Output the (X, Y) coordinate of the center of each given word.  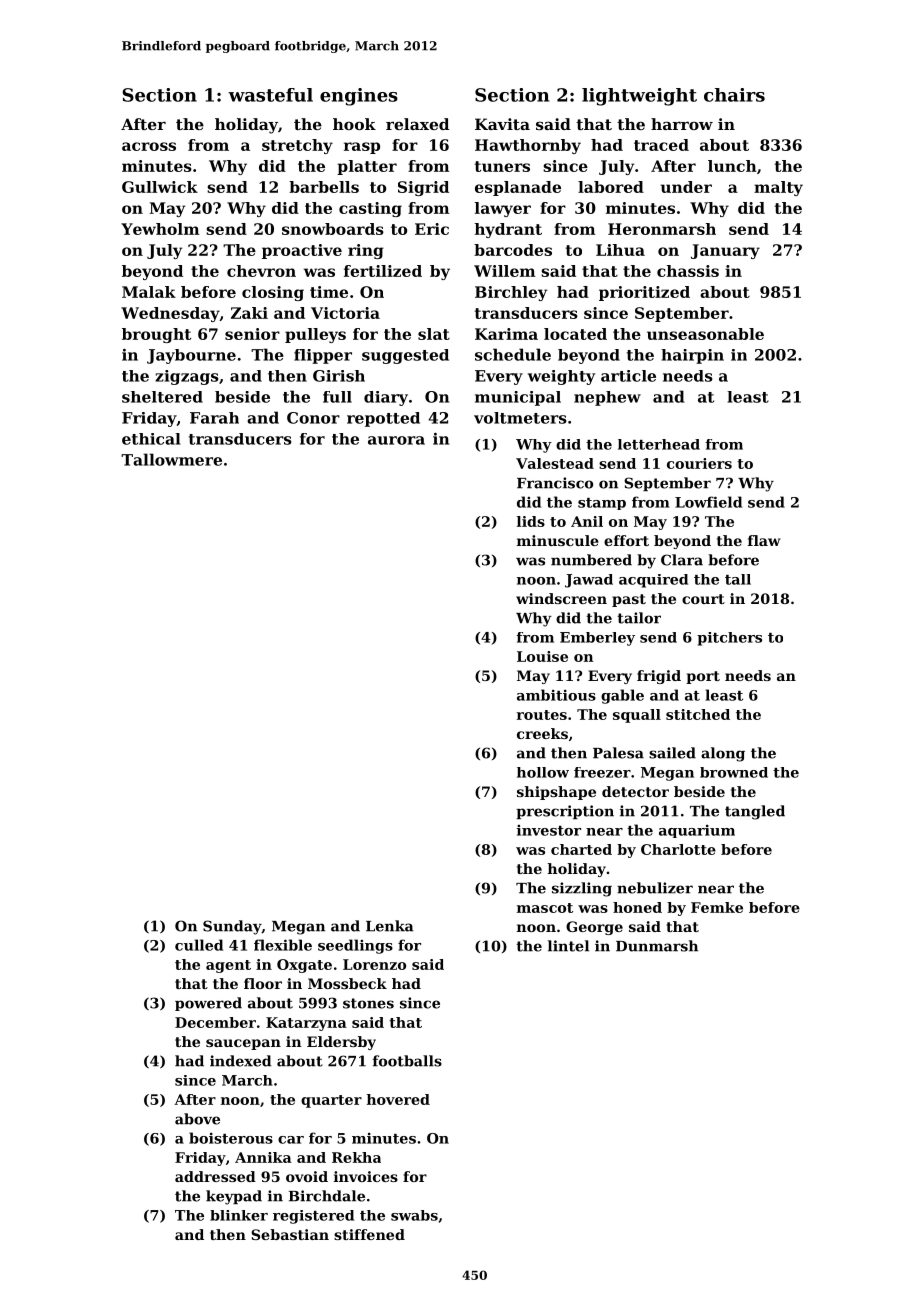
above (197, 1119)
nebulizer (655, 888)
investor (549, 830)
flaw (764, 540)
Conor (313, 418)
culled (199, 945)
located (575, 334)
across (149, 146)
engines (359, 97)
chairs (734, 95)
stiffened (369, 1234)
